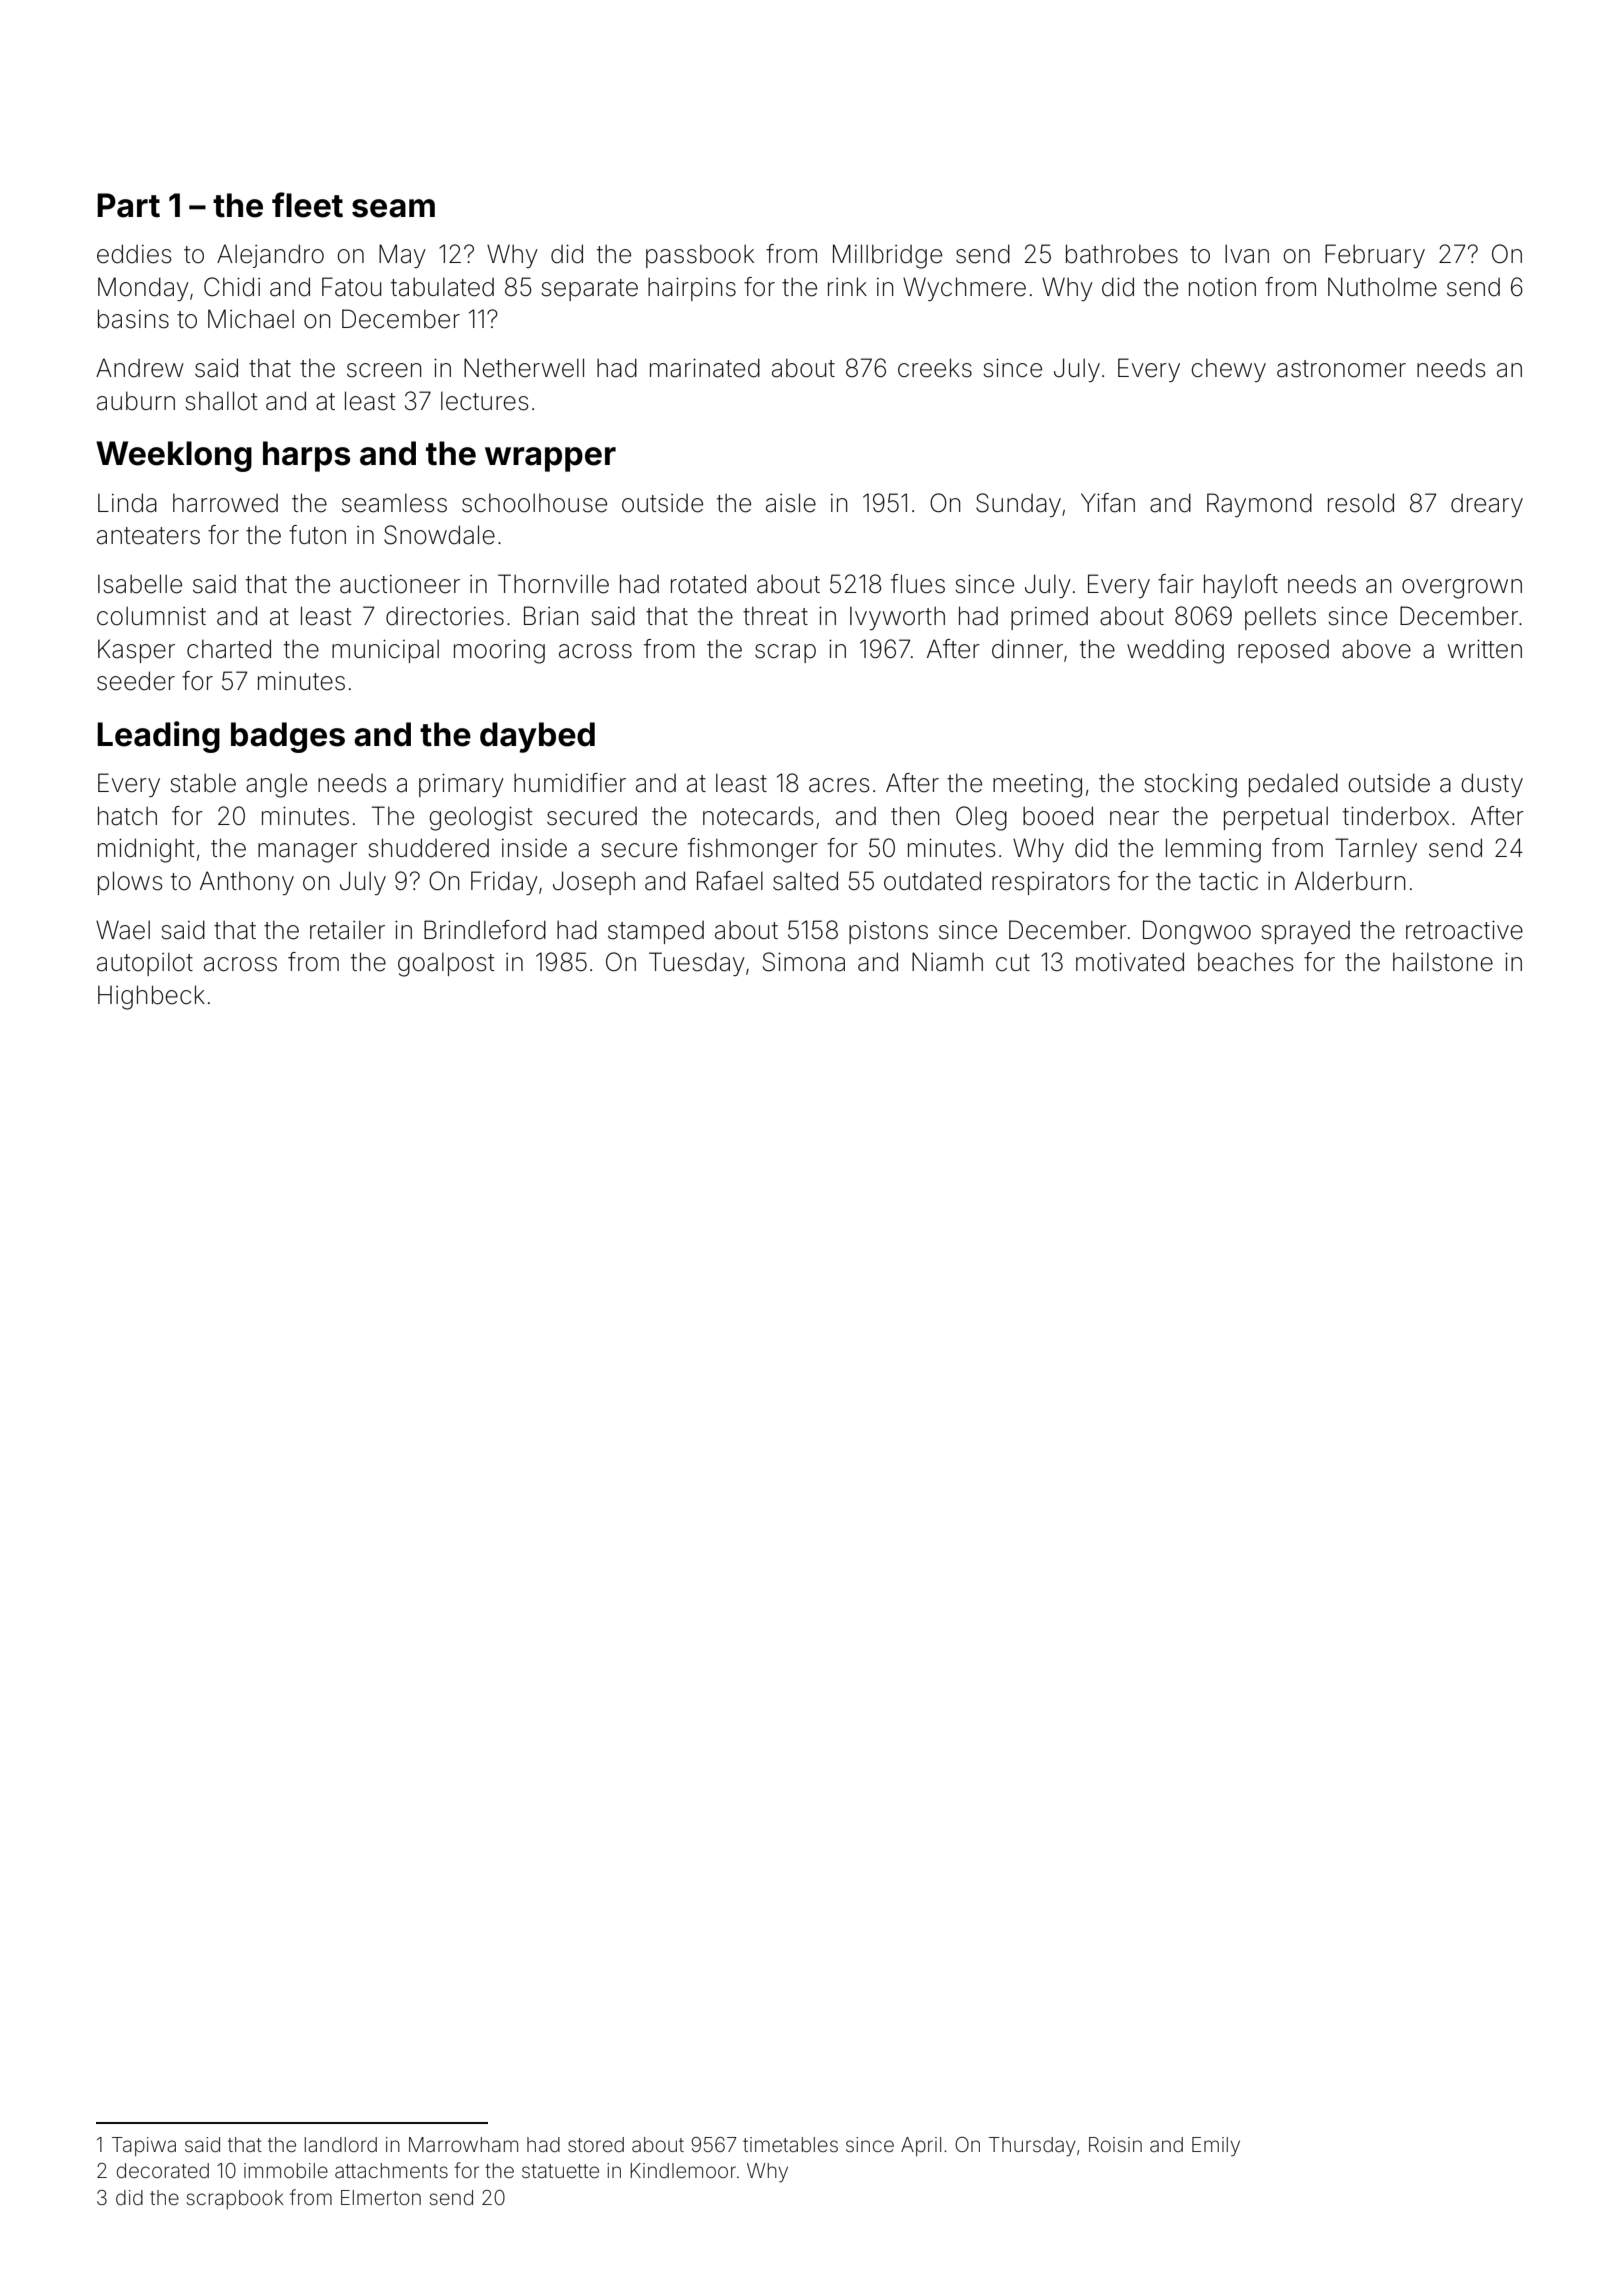 The image size is (1620, 2292). I want to click on motivated, so click(1130, 962).
